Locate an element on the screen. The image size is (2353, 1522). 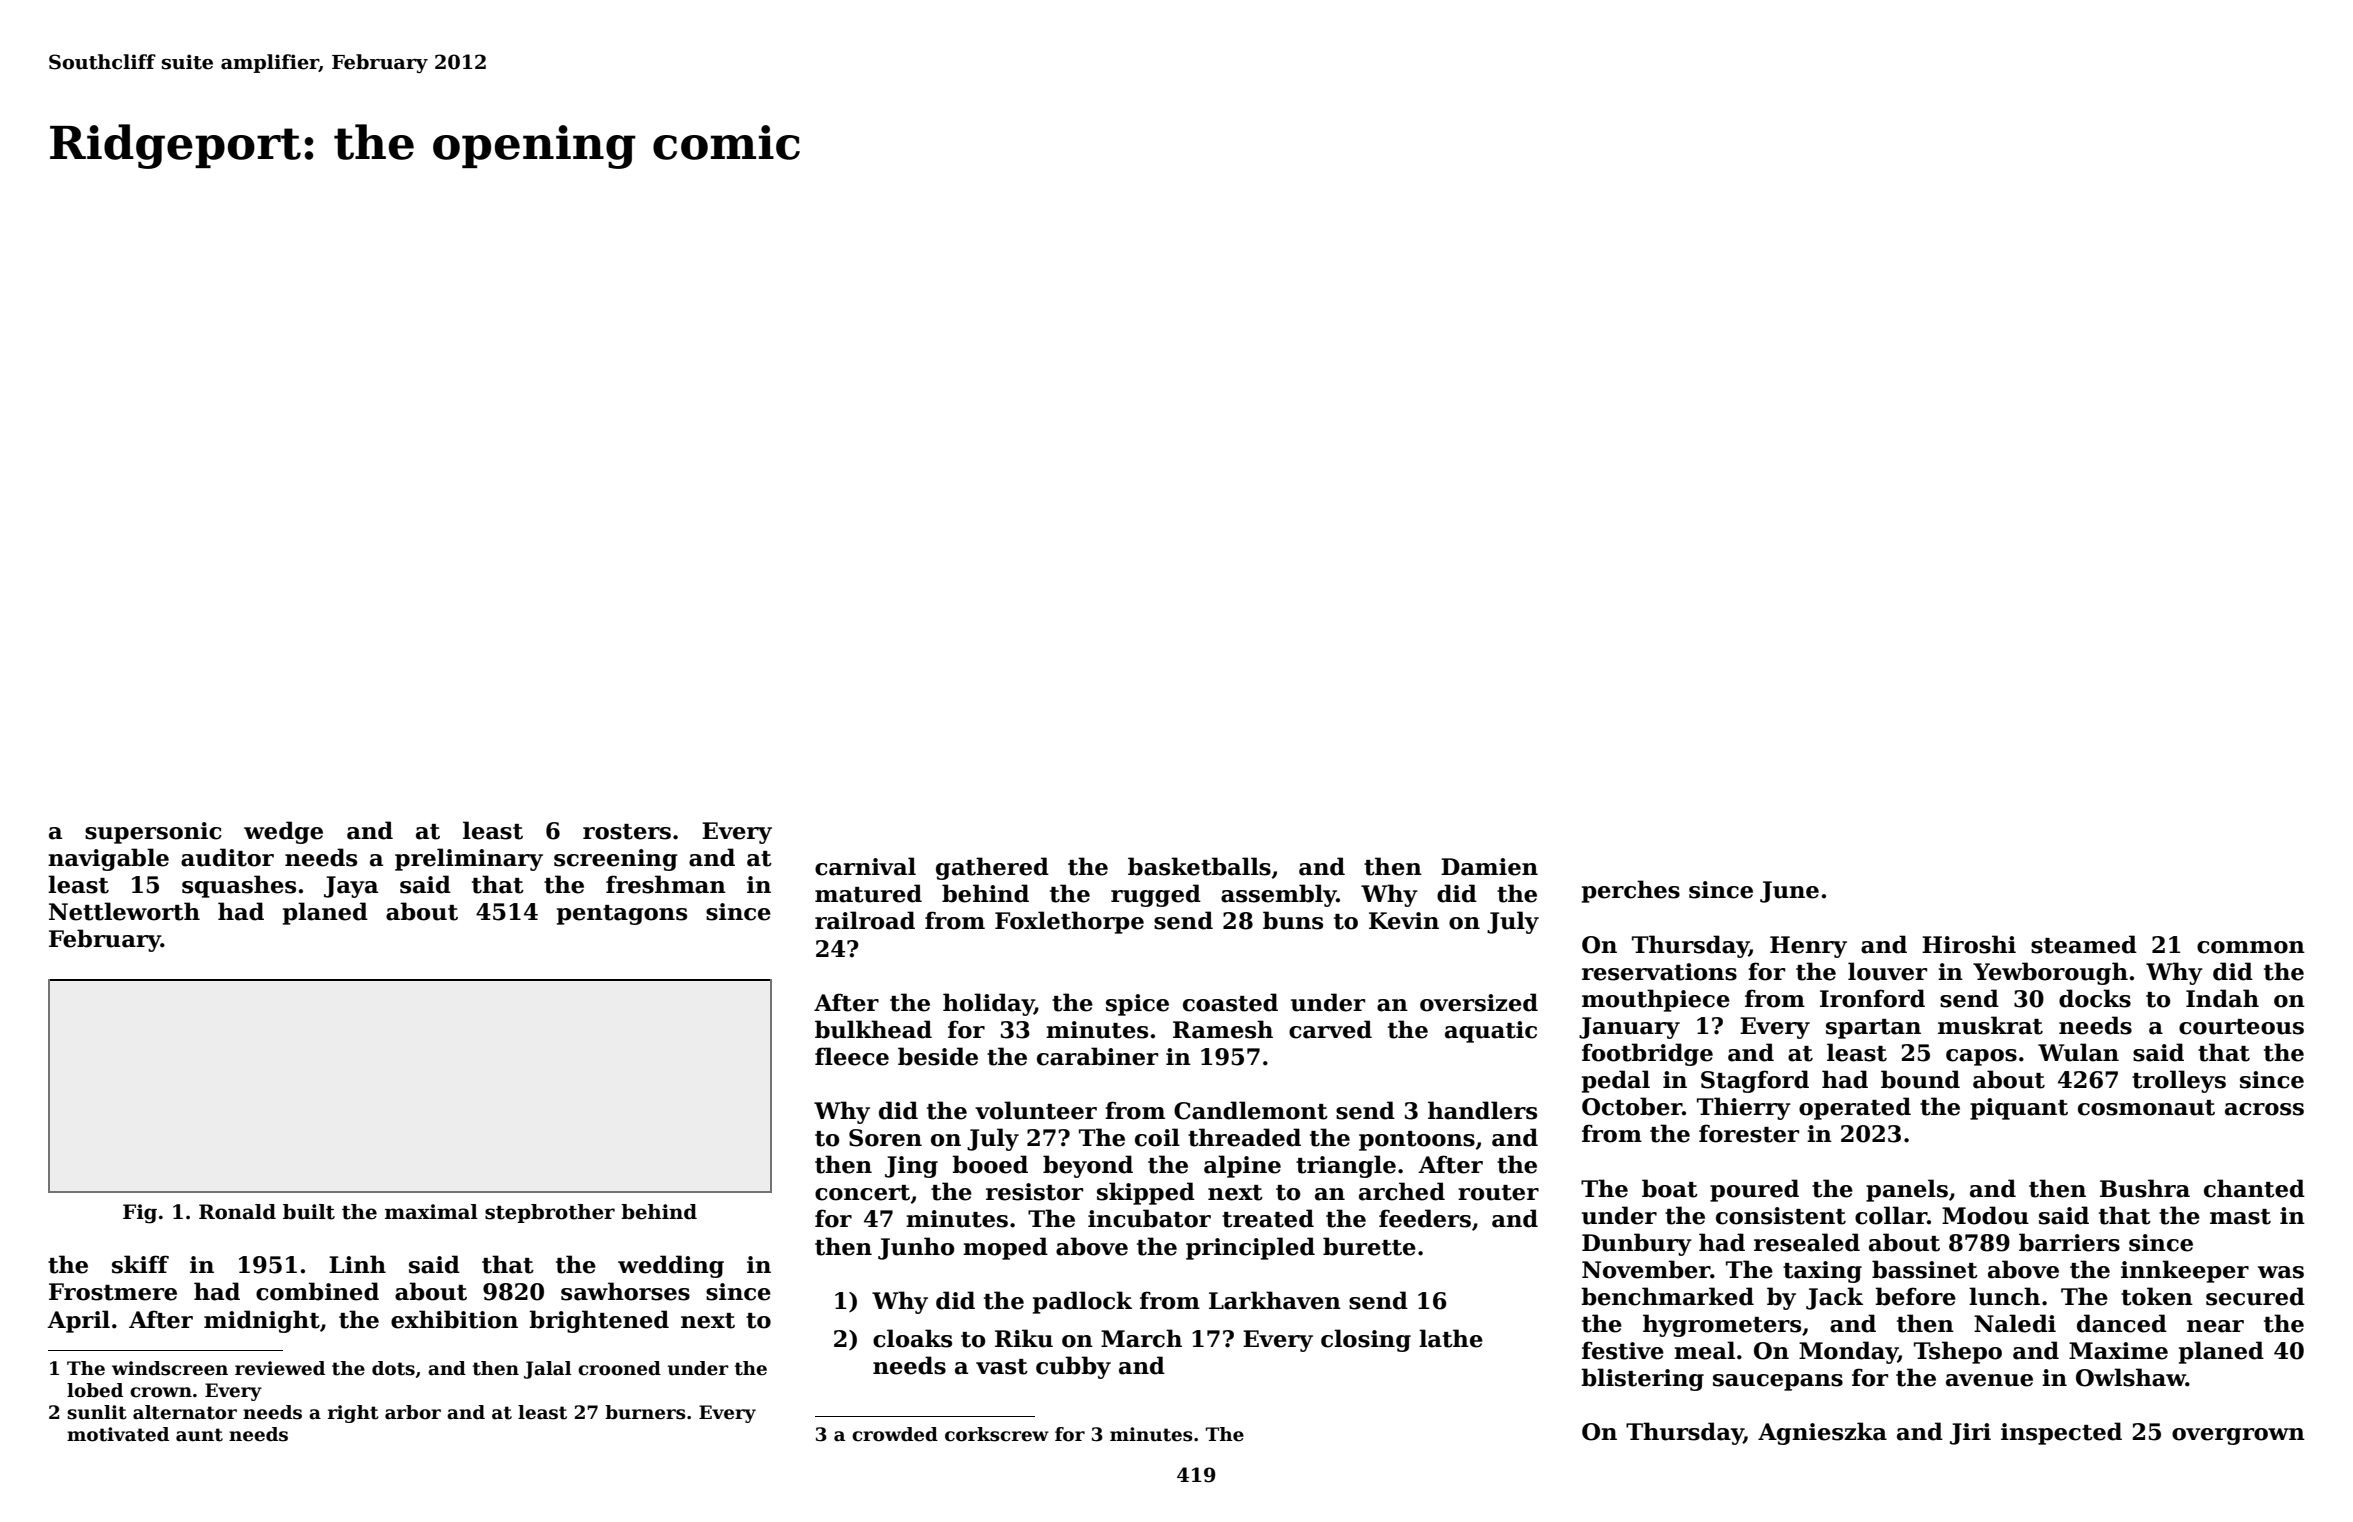
Damien is located at coordinates (1489, 867).
